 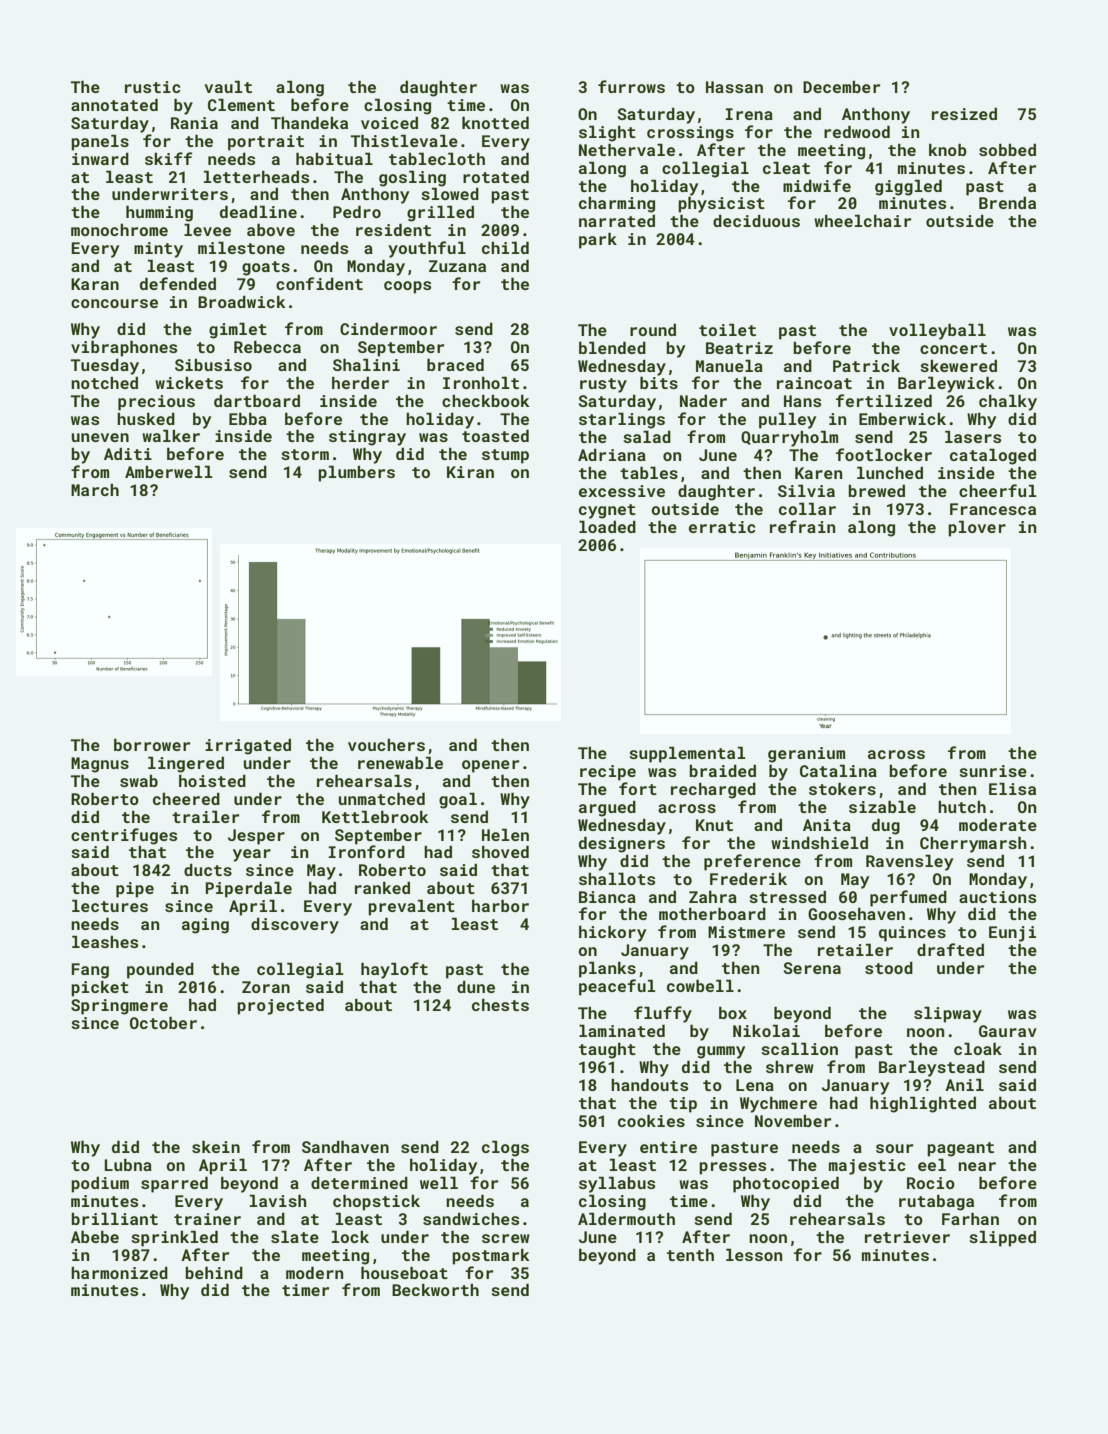 What do you see at coordinates (631, 86) in the page?
I see `furrows` at bounding box center [631, 86].
